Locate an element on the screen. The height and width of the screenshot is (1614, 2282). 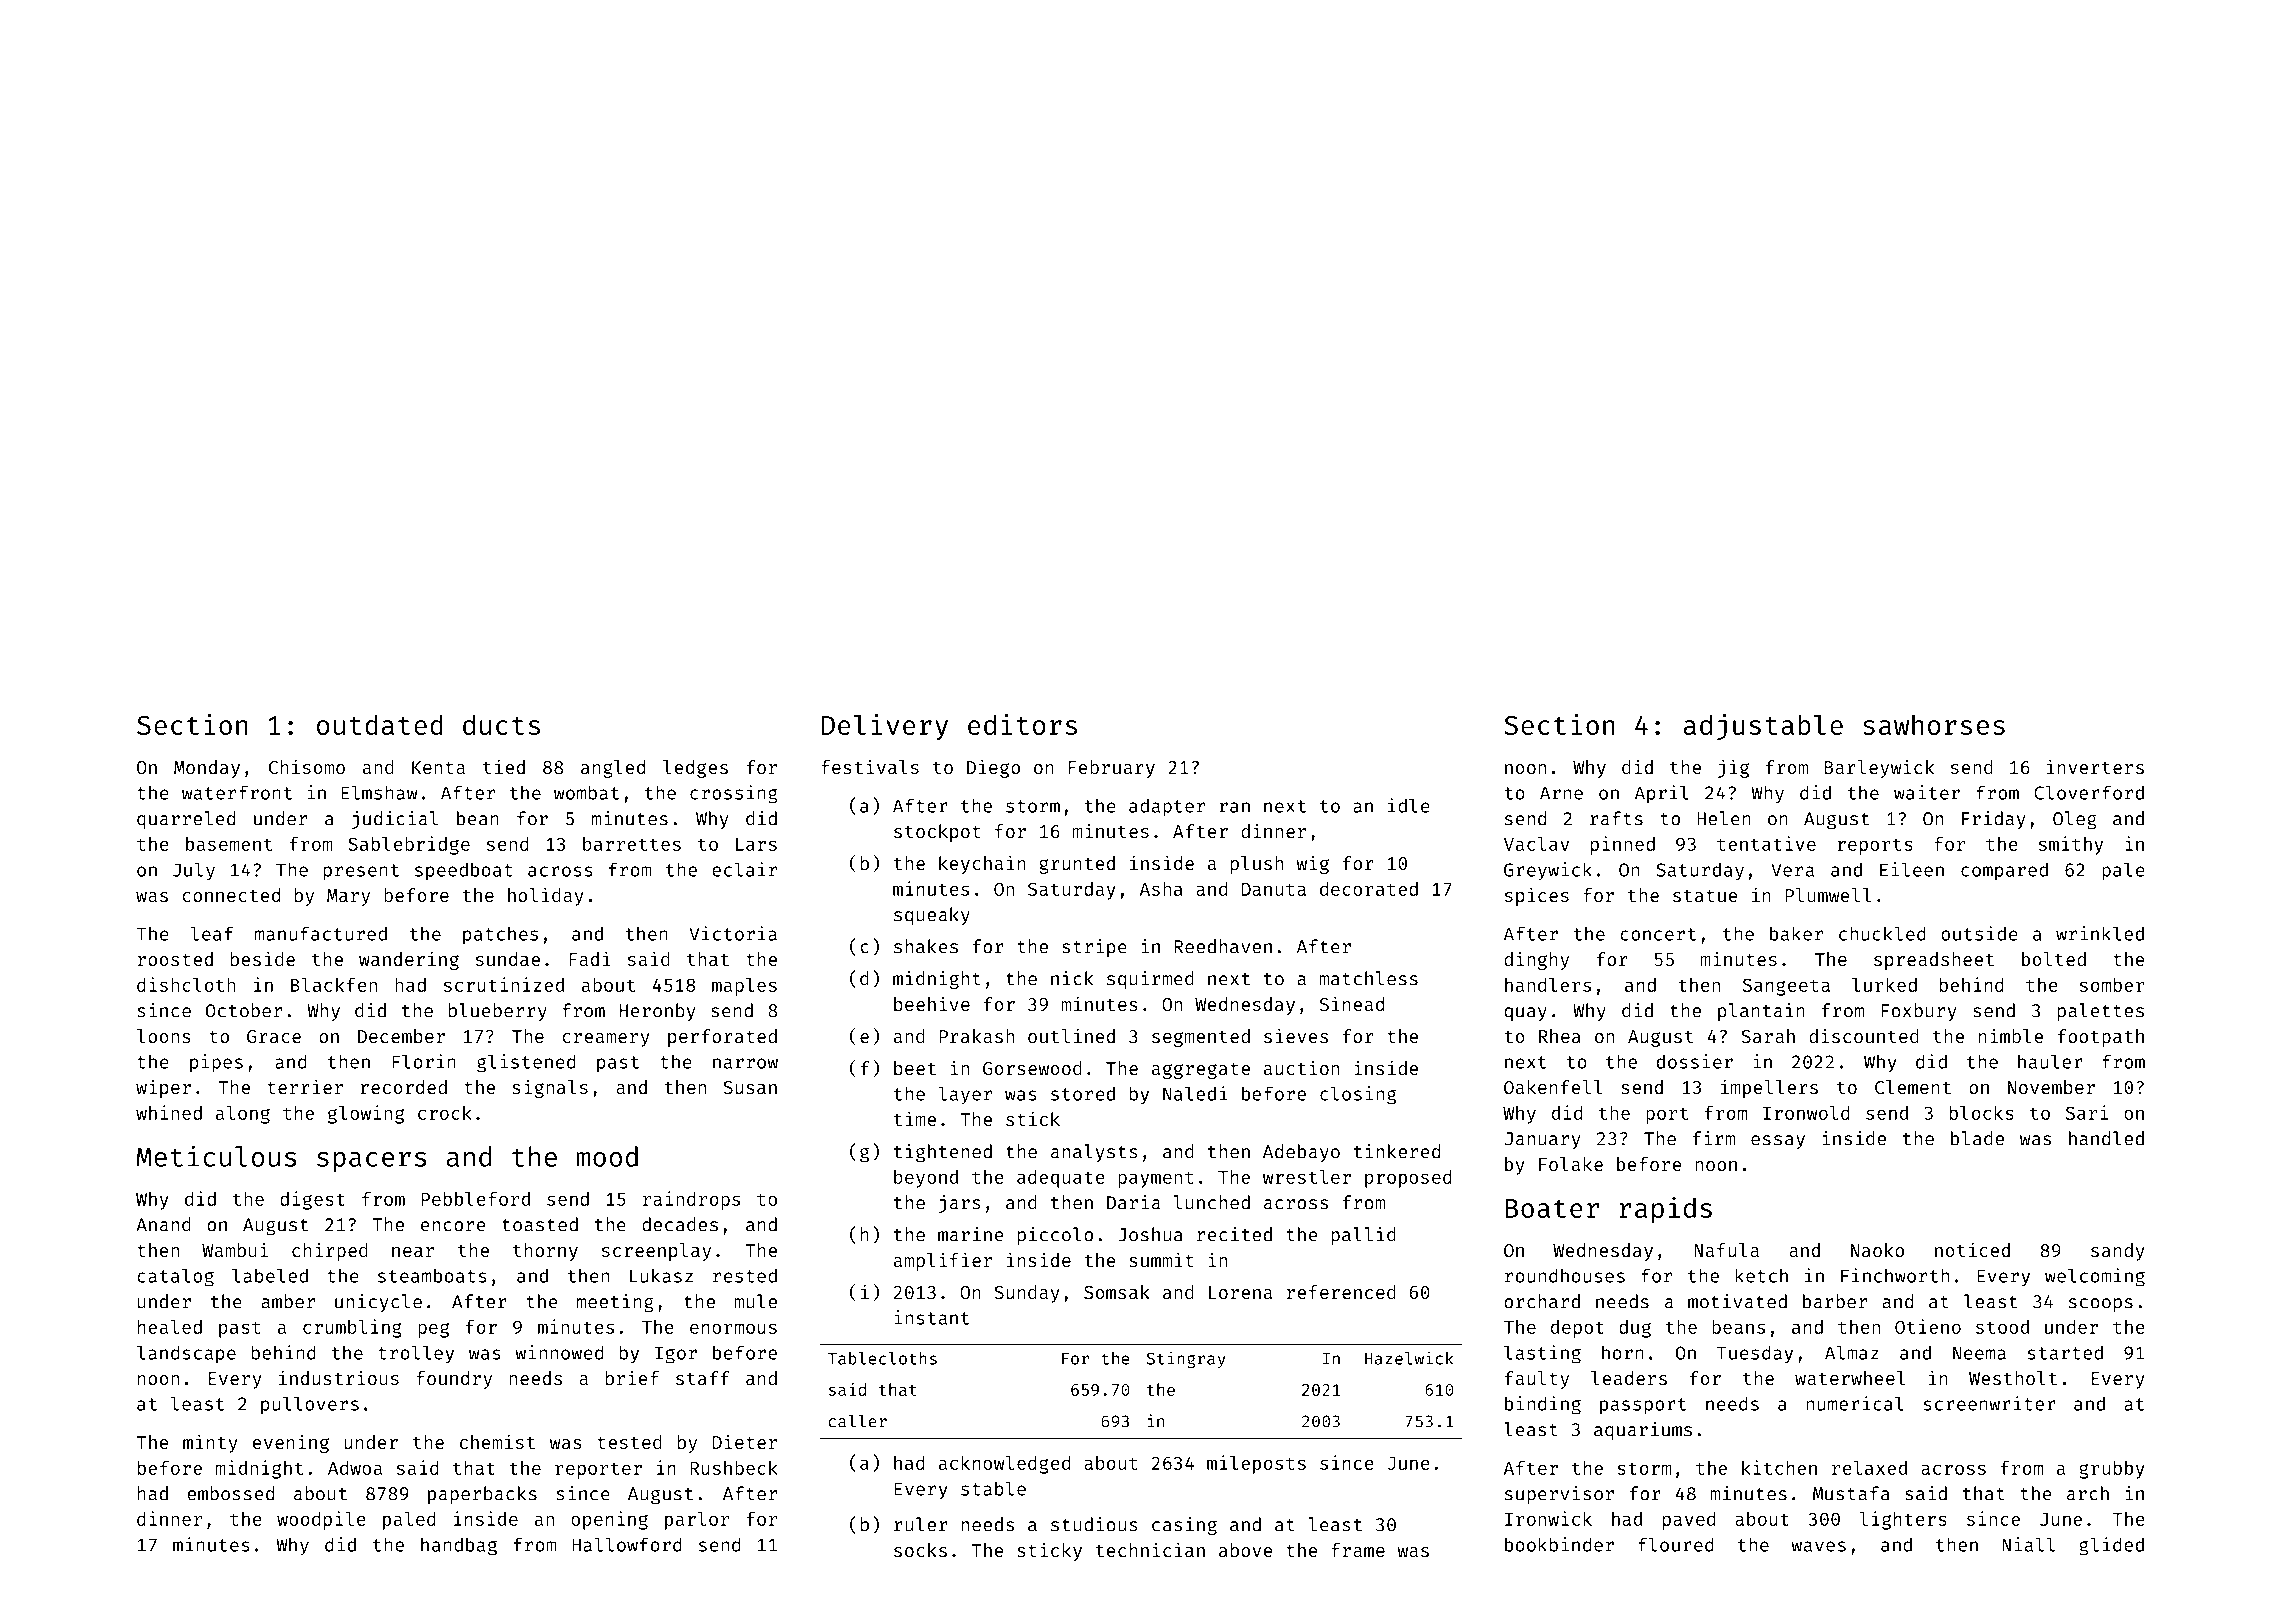
mood is located at coordinates (607, 1156).
